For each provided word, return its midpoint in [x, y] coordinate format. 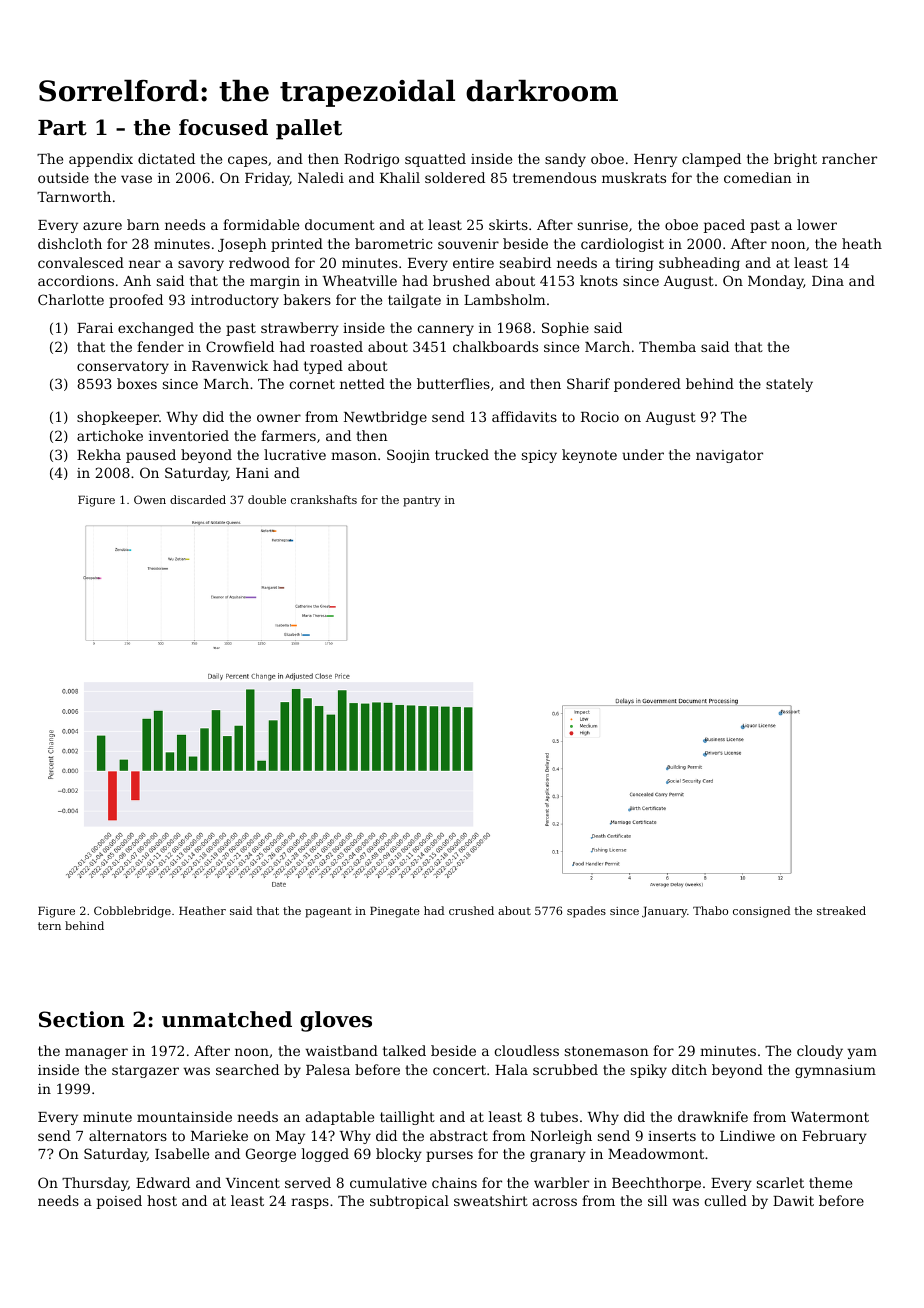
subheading [699, 264]
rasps [310, 1203]
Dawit [793, 1201]
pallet [309, 129]
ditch [689, 1069]
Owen [150, 499]
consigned [761, 912]
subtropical [409, 1202]
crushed [471, 910]
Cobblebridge [132, 912]
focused [223, 127]
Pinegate [395, 912]
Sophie [565, 329]
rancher [849, 158]
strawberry [300, 329]
